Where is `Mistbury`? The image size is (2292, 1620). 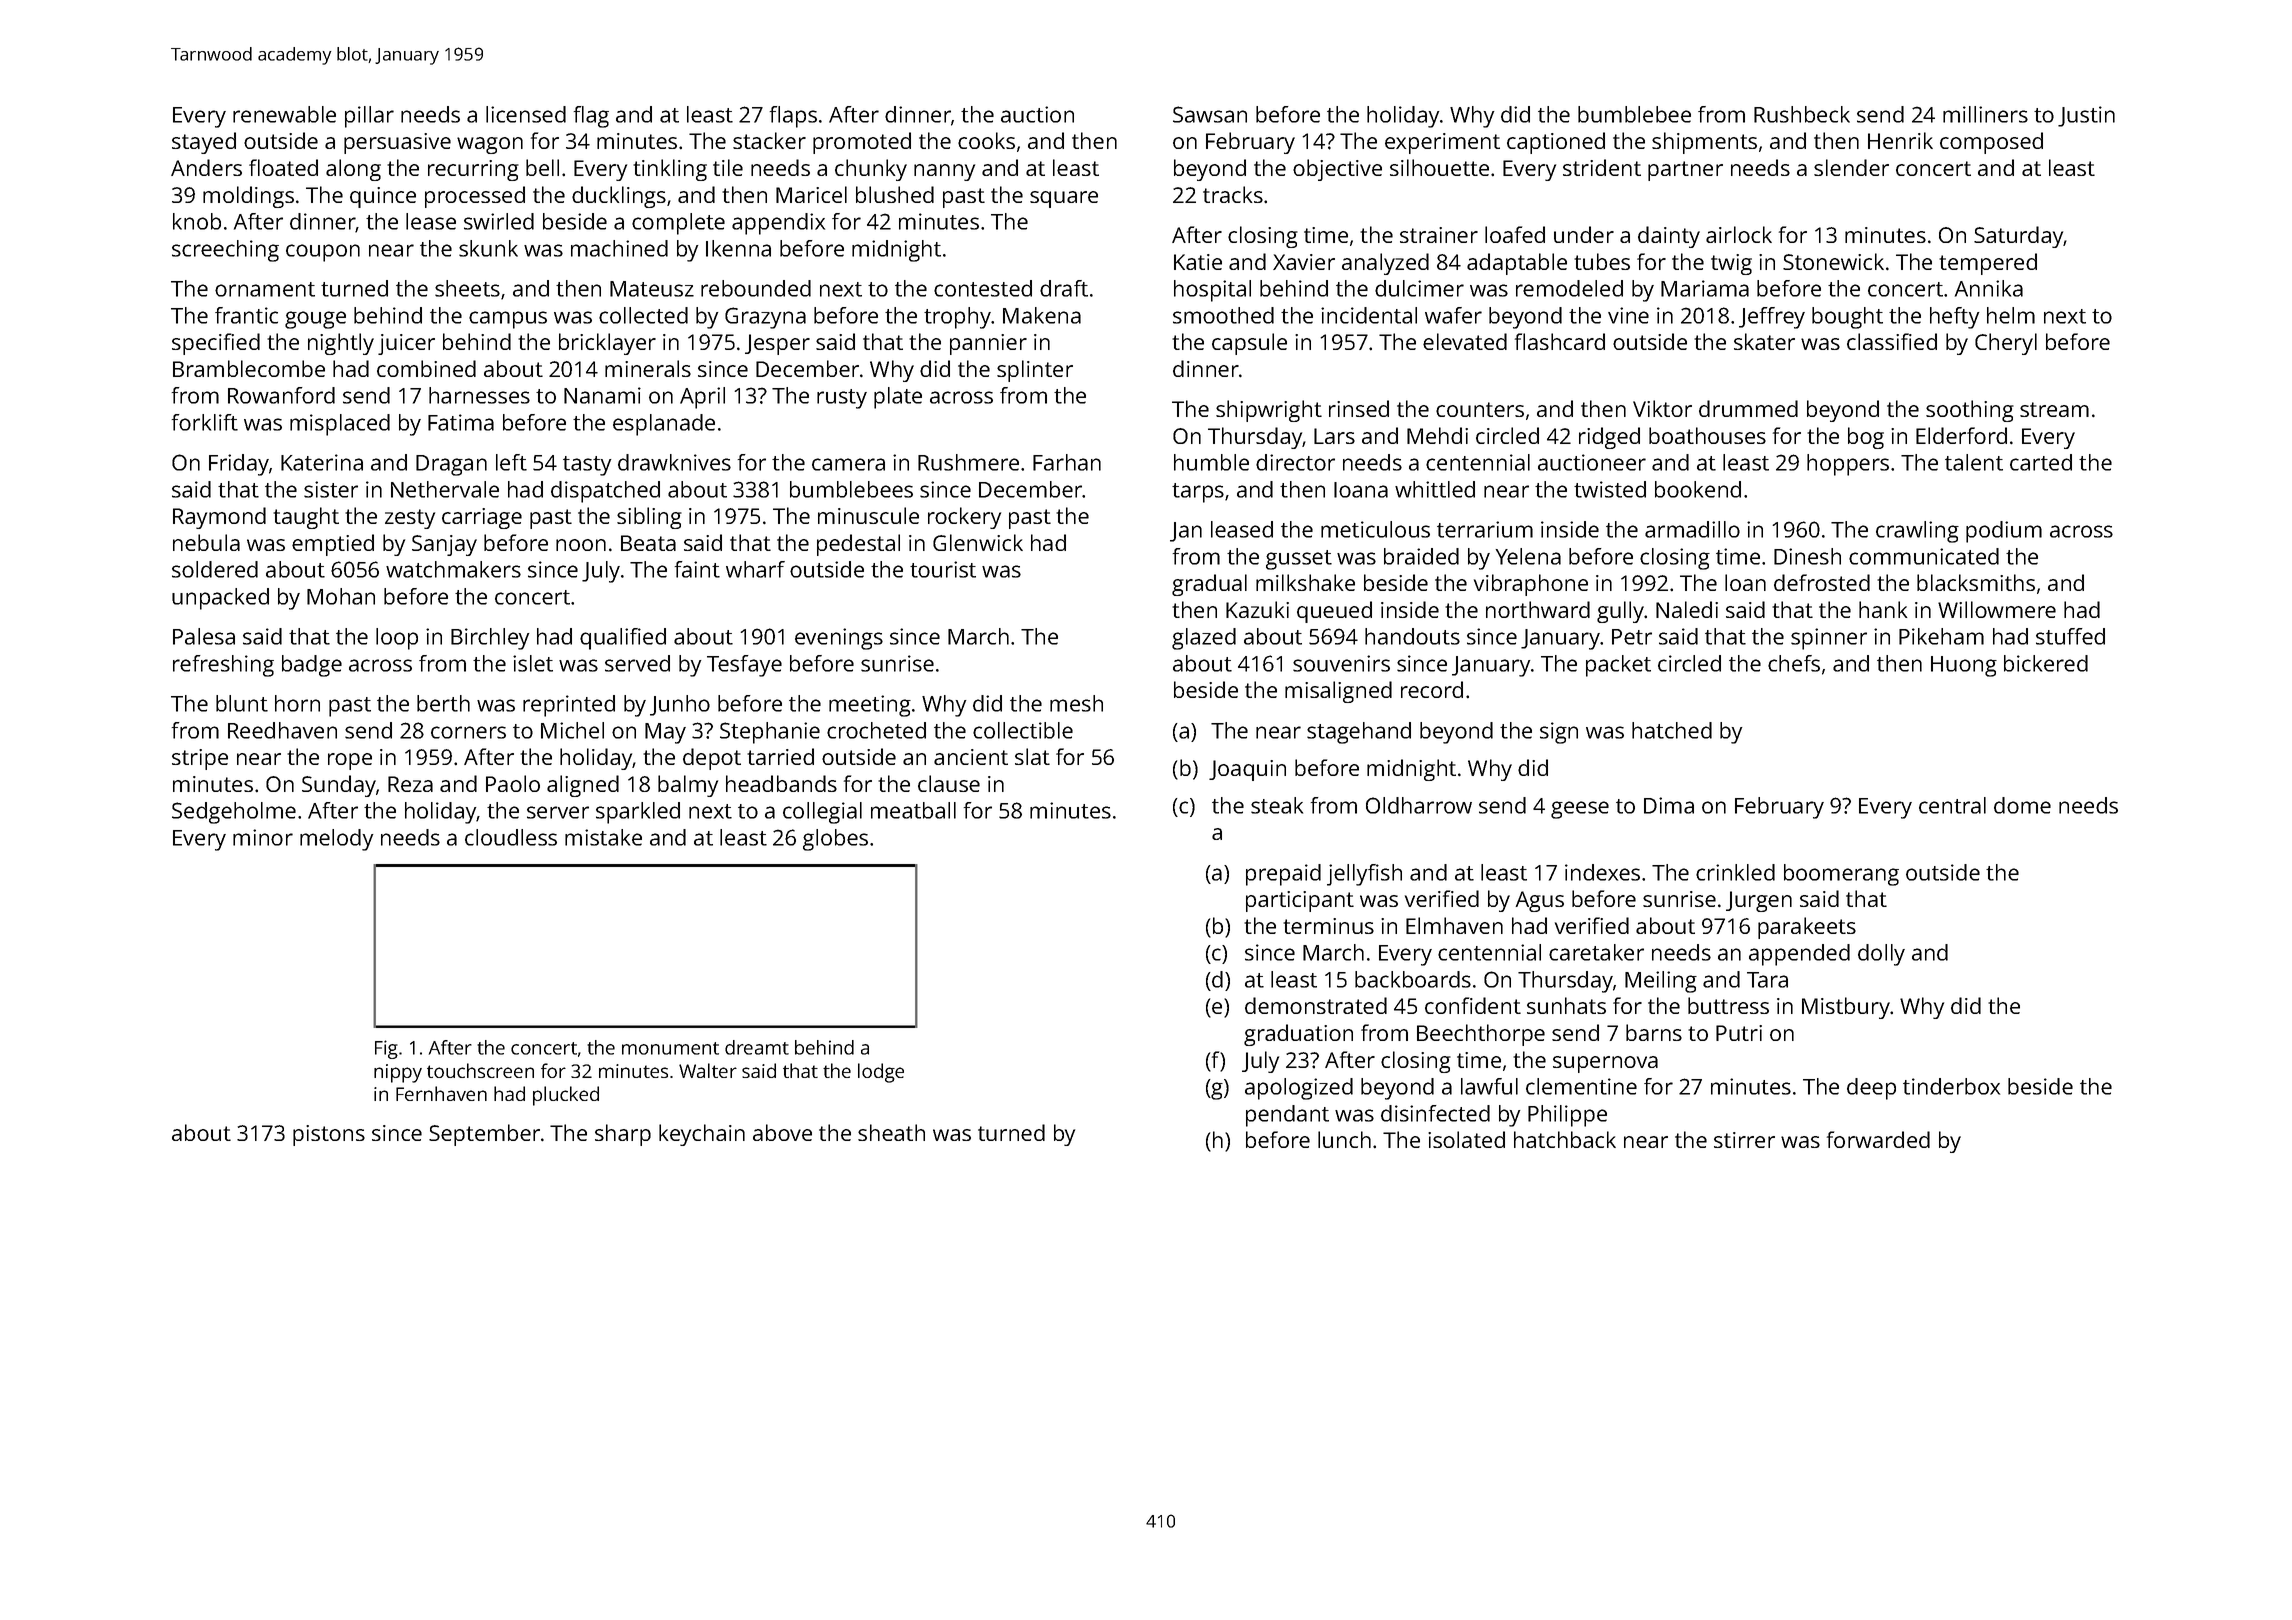 Mistbury is located at coordinates (1846, 1008).
